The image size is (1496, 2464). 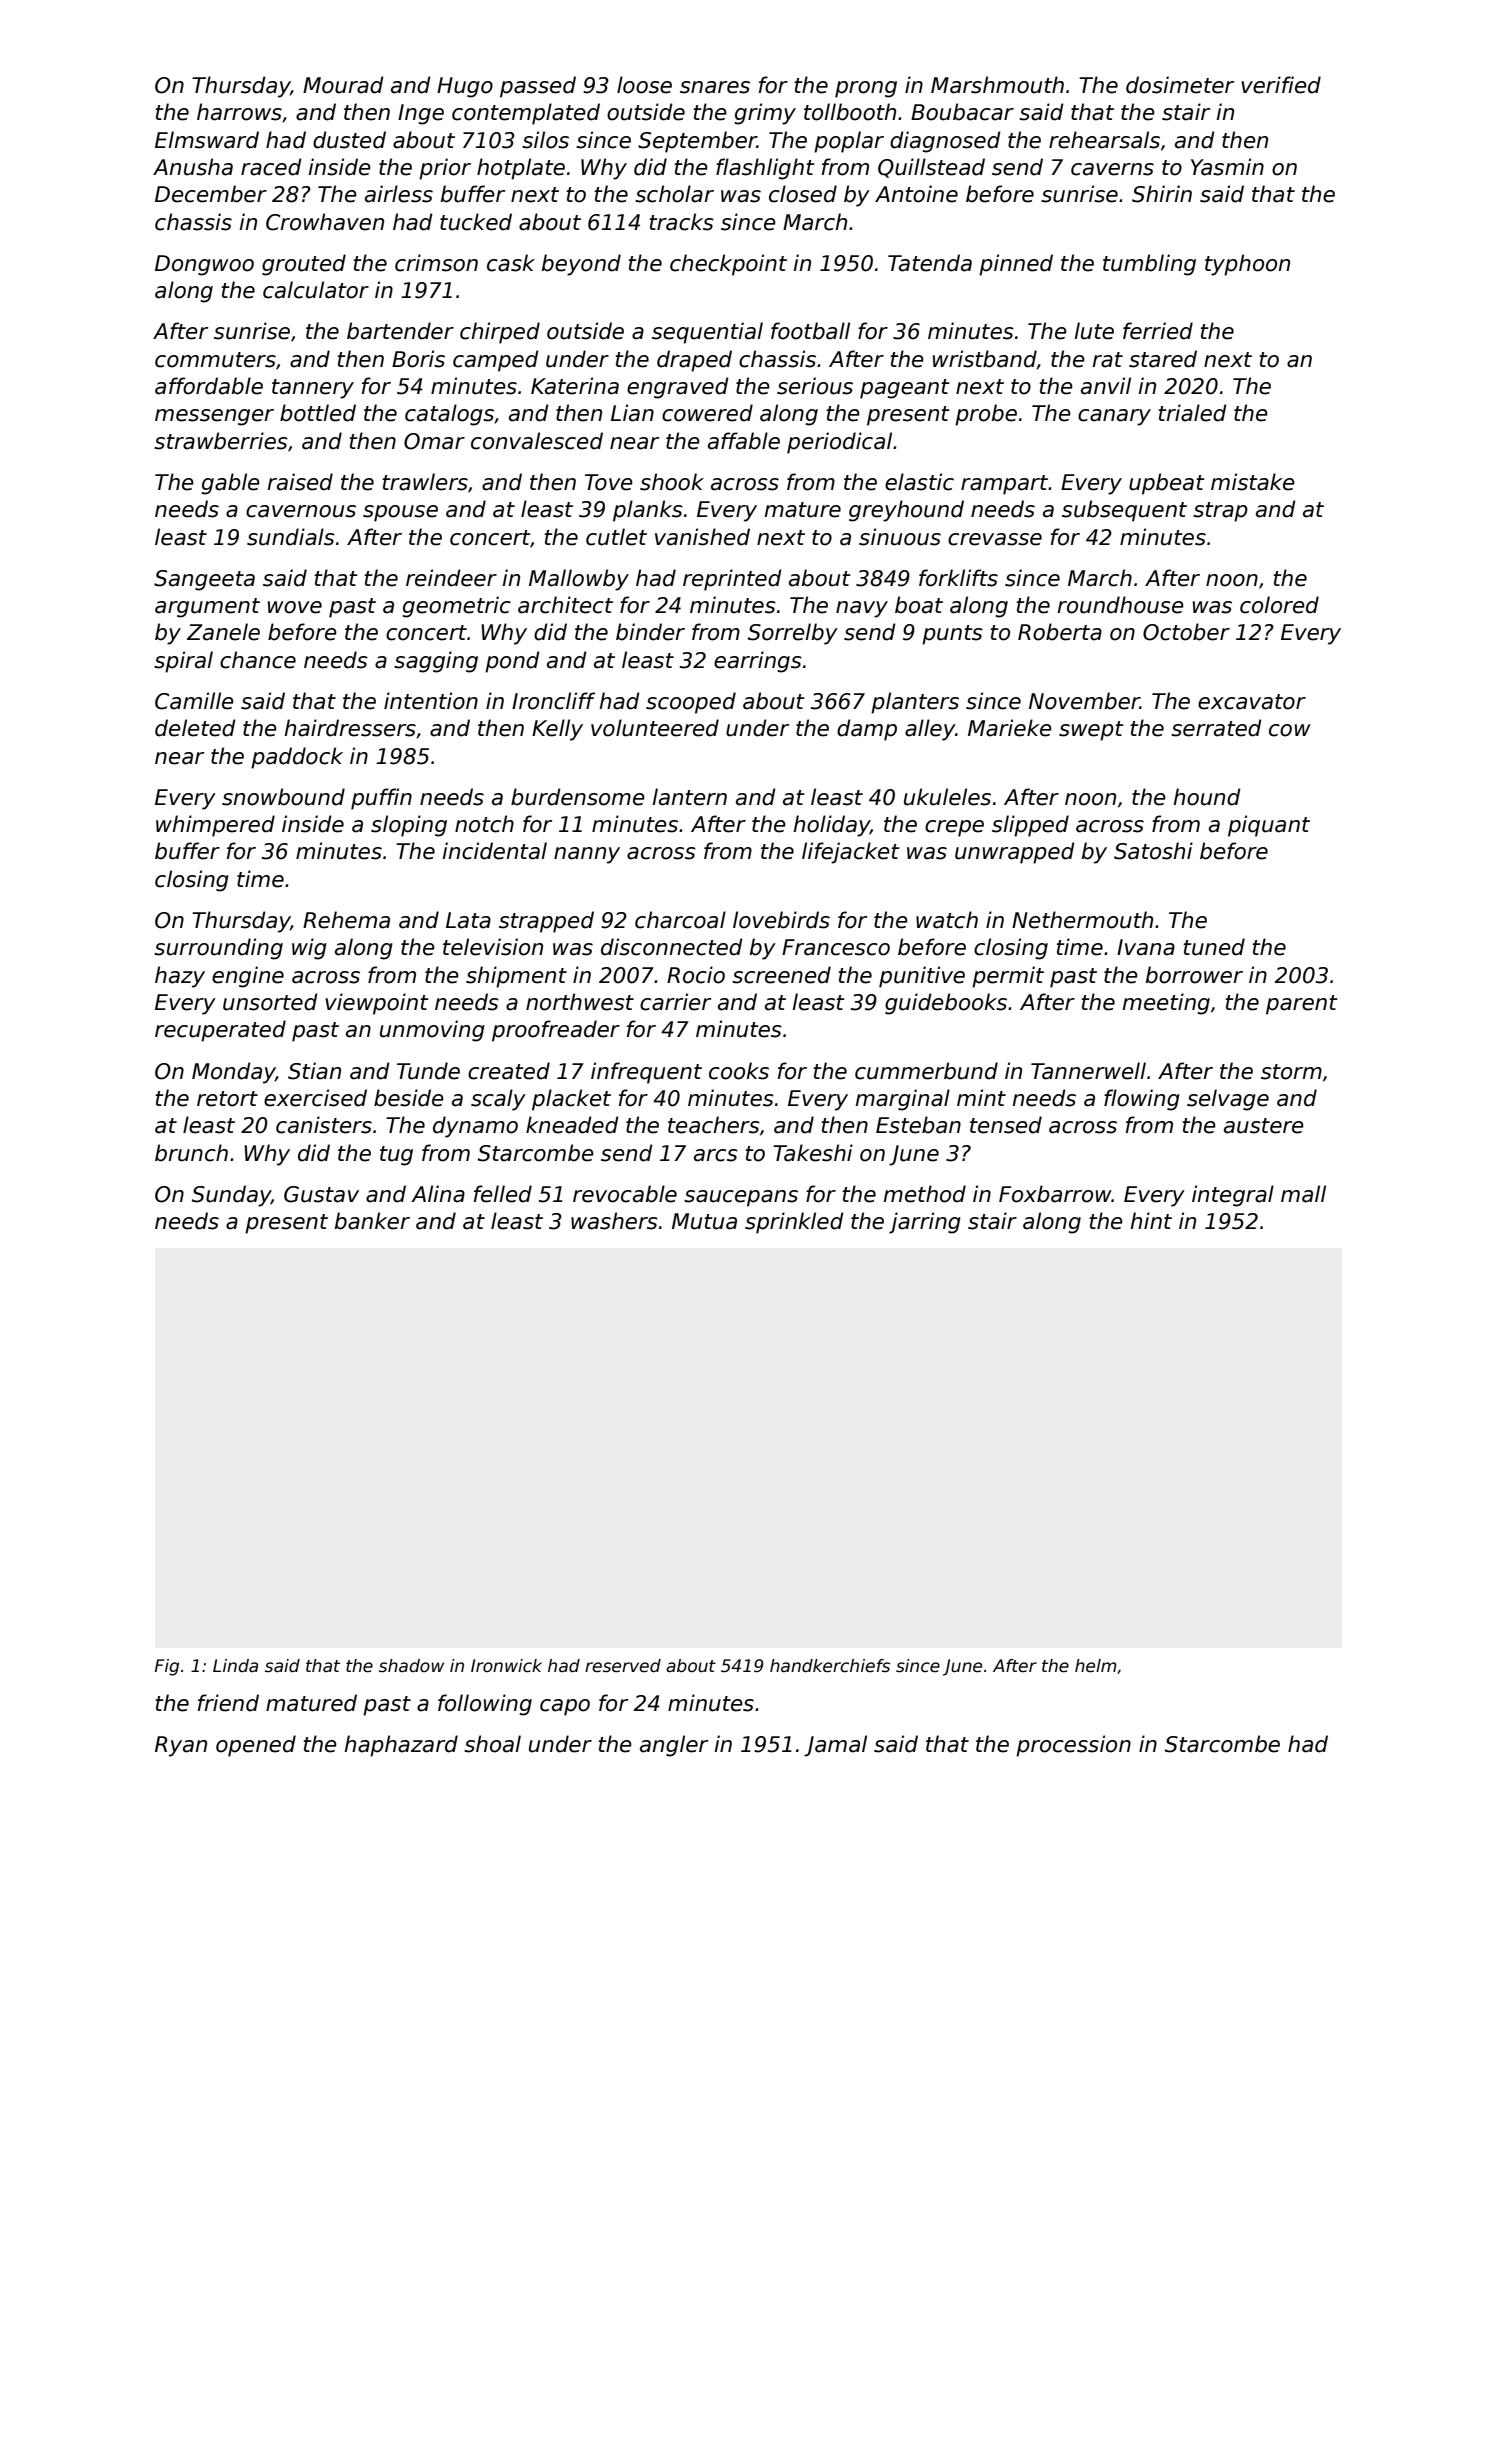 I want to click on helm, so click(x=1095, y=1666).
